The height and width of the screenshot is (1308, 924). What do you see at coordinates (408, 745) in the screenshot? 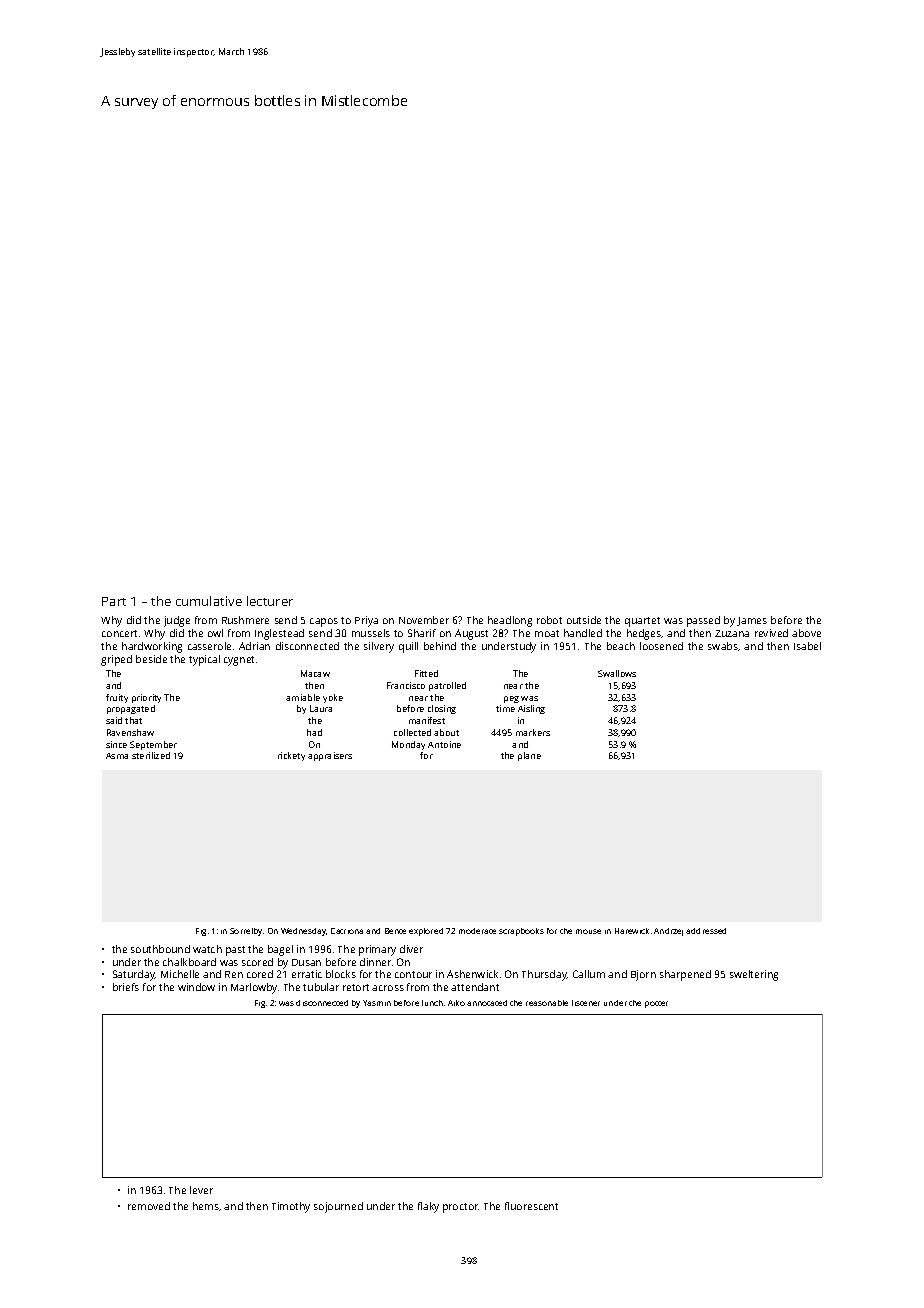
I see `Monday` at bounding box center [408, 745].
